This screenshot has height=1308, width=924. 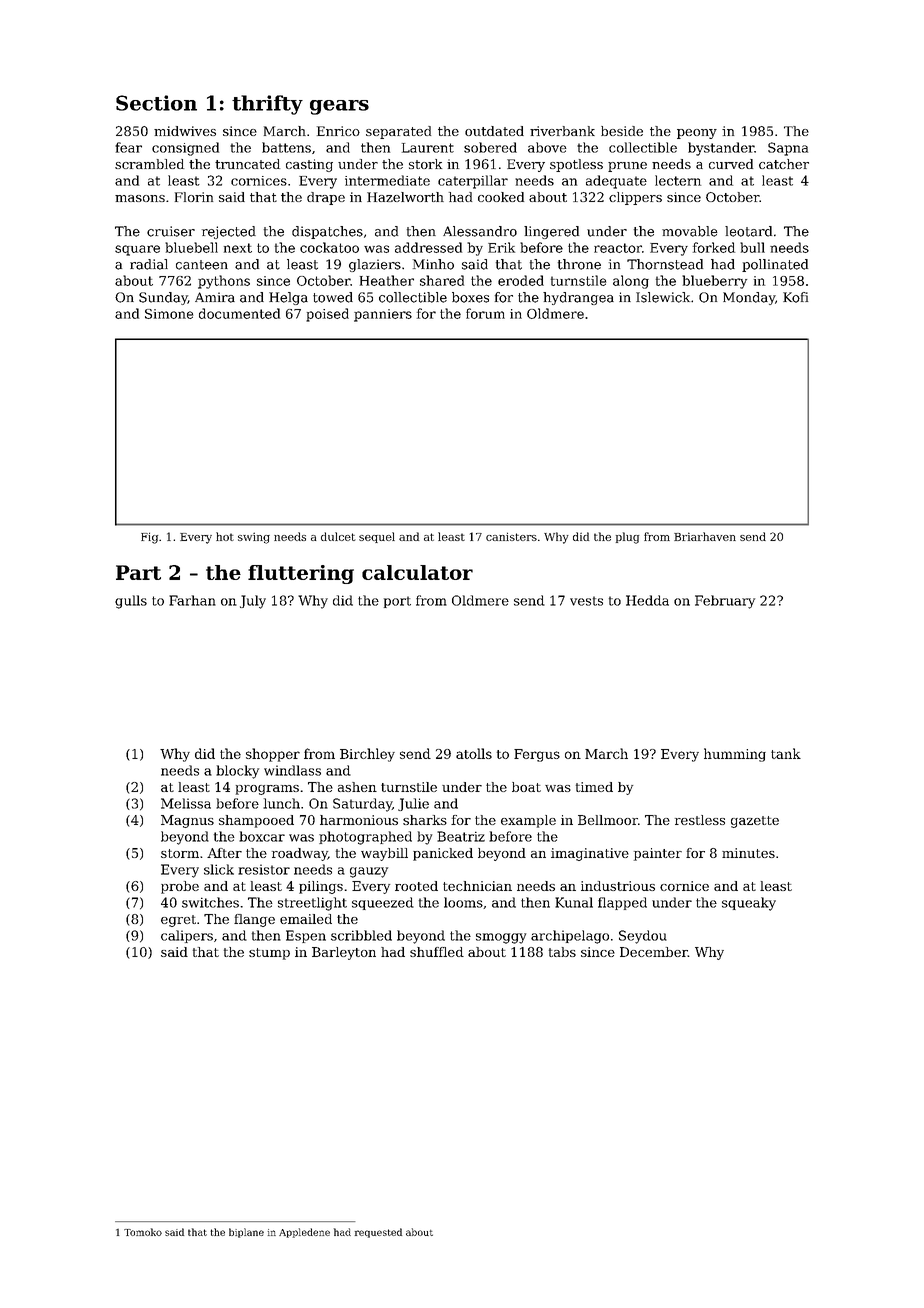 I want to click on pilings, so click(x=321, y=887).
